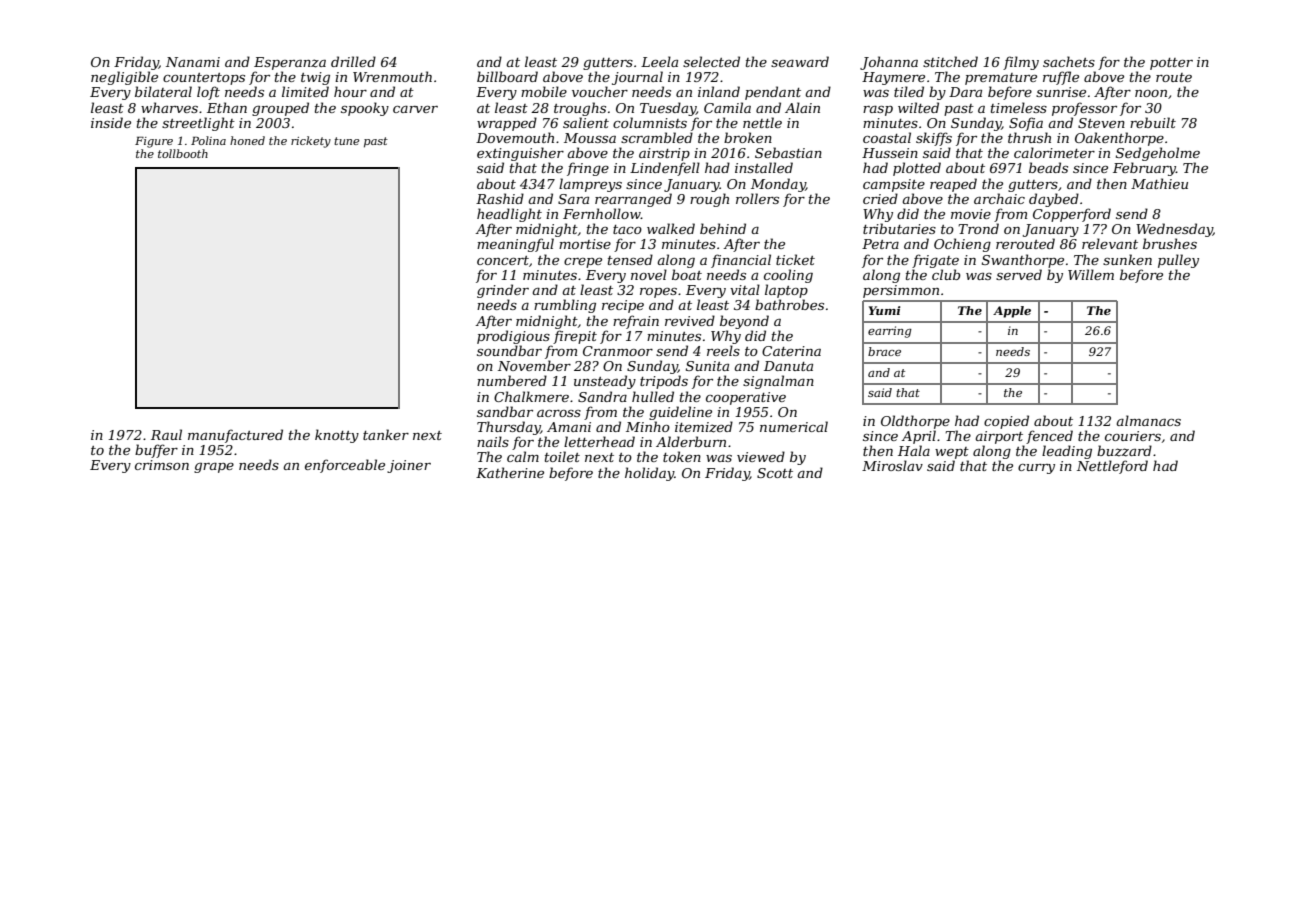 The image size is (1308, 924). What do you see at coordinates (509, 350) in the screenshot?
I see `soundbar` at bounding box center [509, 350].
